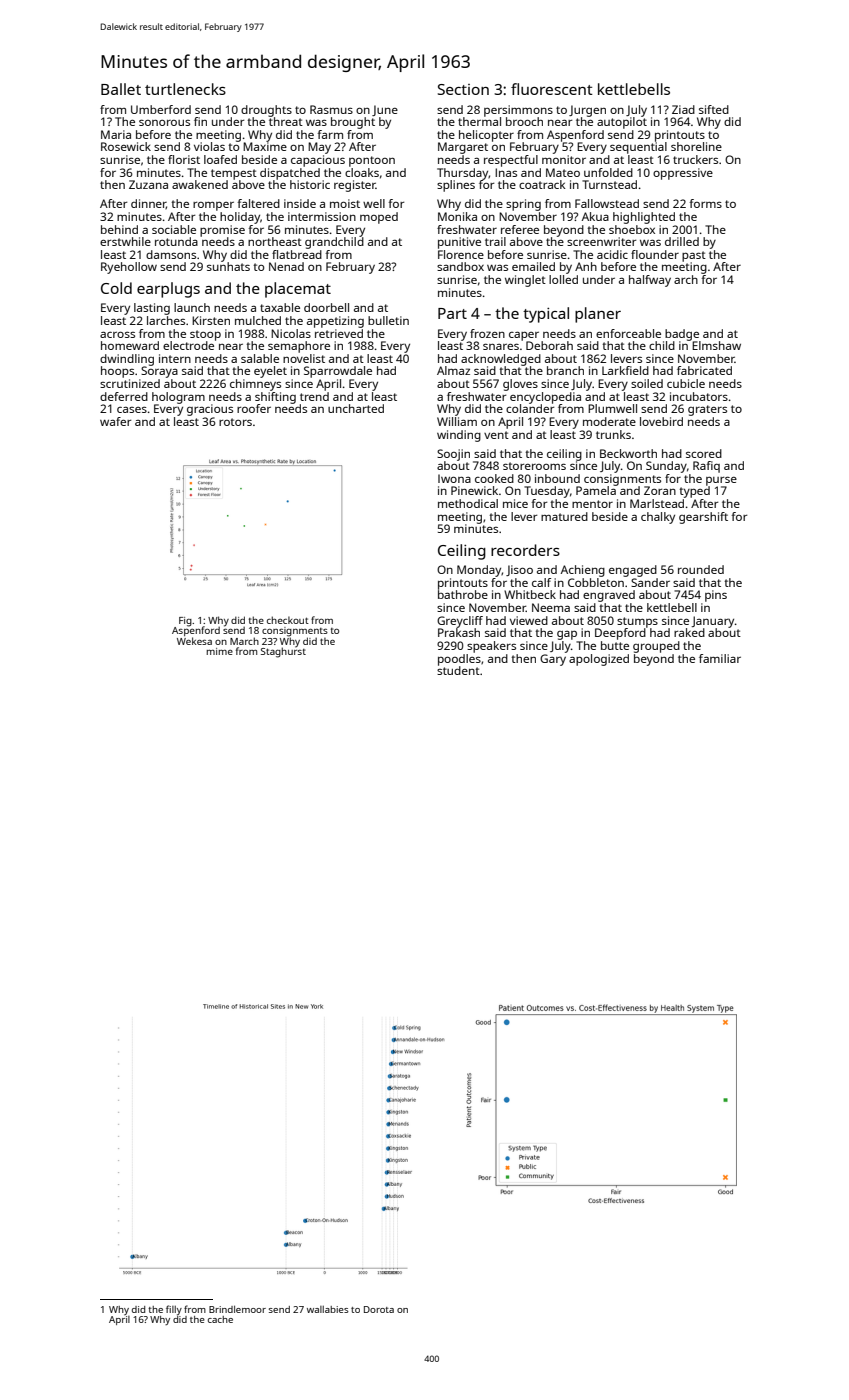  Describe the element at coordinates (379, 1309) in the screenshot. I see `Dorota` at that location.
